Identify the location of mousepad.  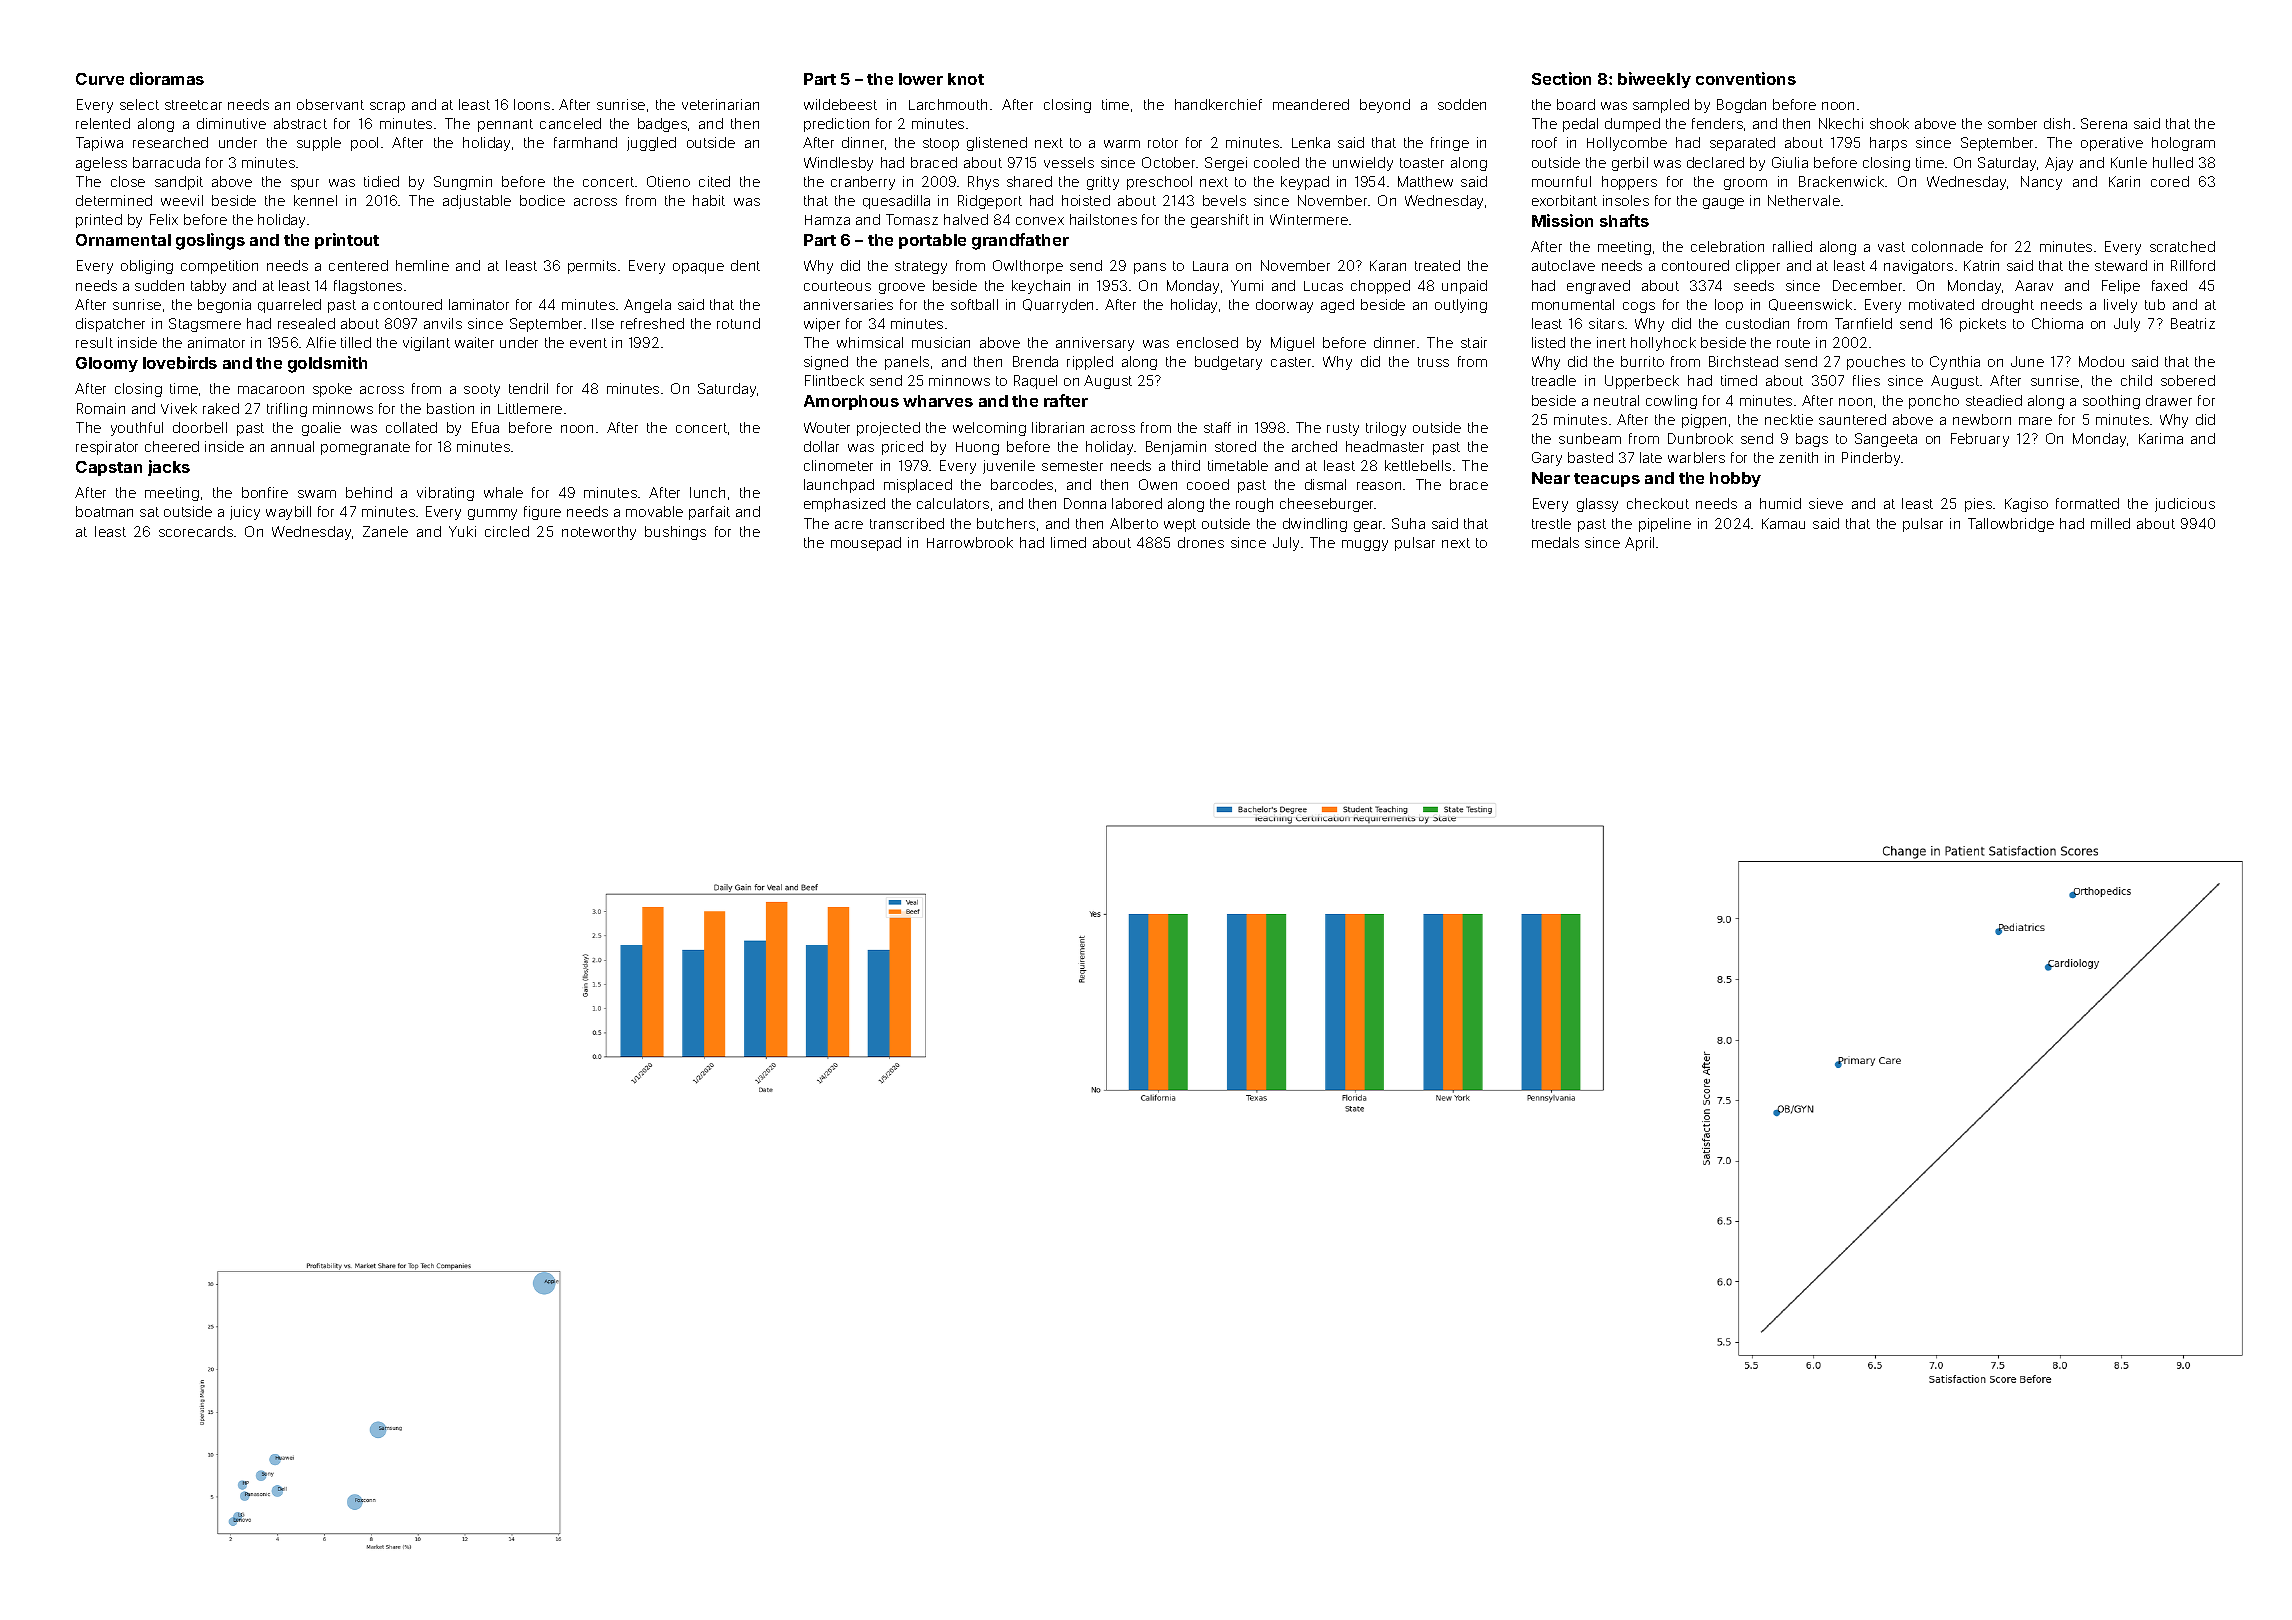
(866, 544).
